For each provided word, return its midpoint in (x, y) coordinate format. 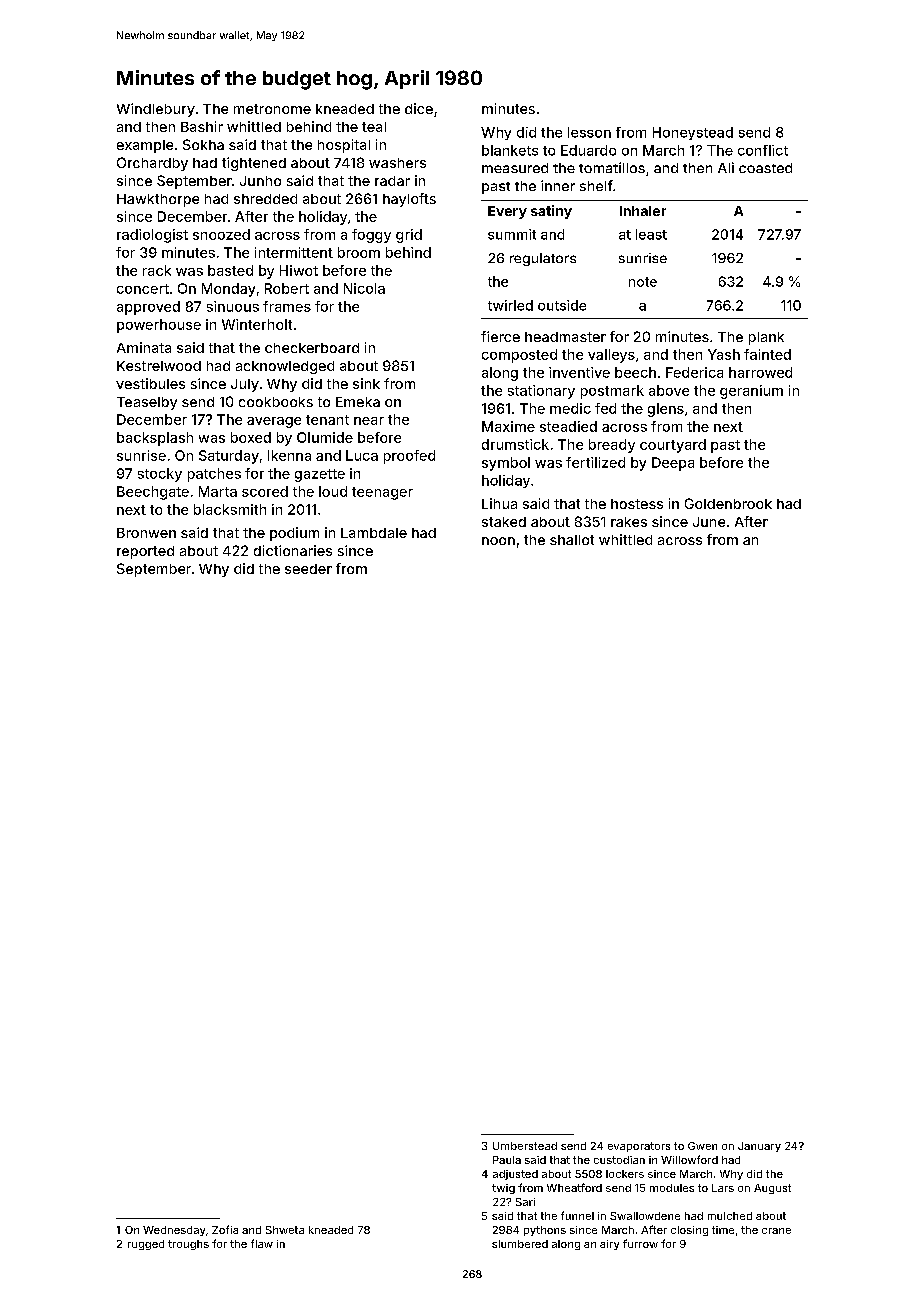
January (759, 1147)
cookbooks (276, 402)
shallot (572, 540)
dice (419, 108)
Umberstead (525, 1146)
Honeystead (693, 133)
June (709, 522)
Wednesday (174, 1231)
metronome (272, 109)
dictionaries (293, 550)
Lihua (499, 503)
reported (145, 552)
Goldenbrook (728, 503)
